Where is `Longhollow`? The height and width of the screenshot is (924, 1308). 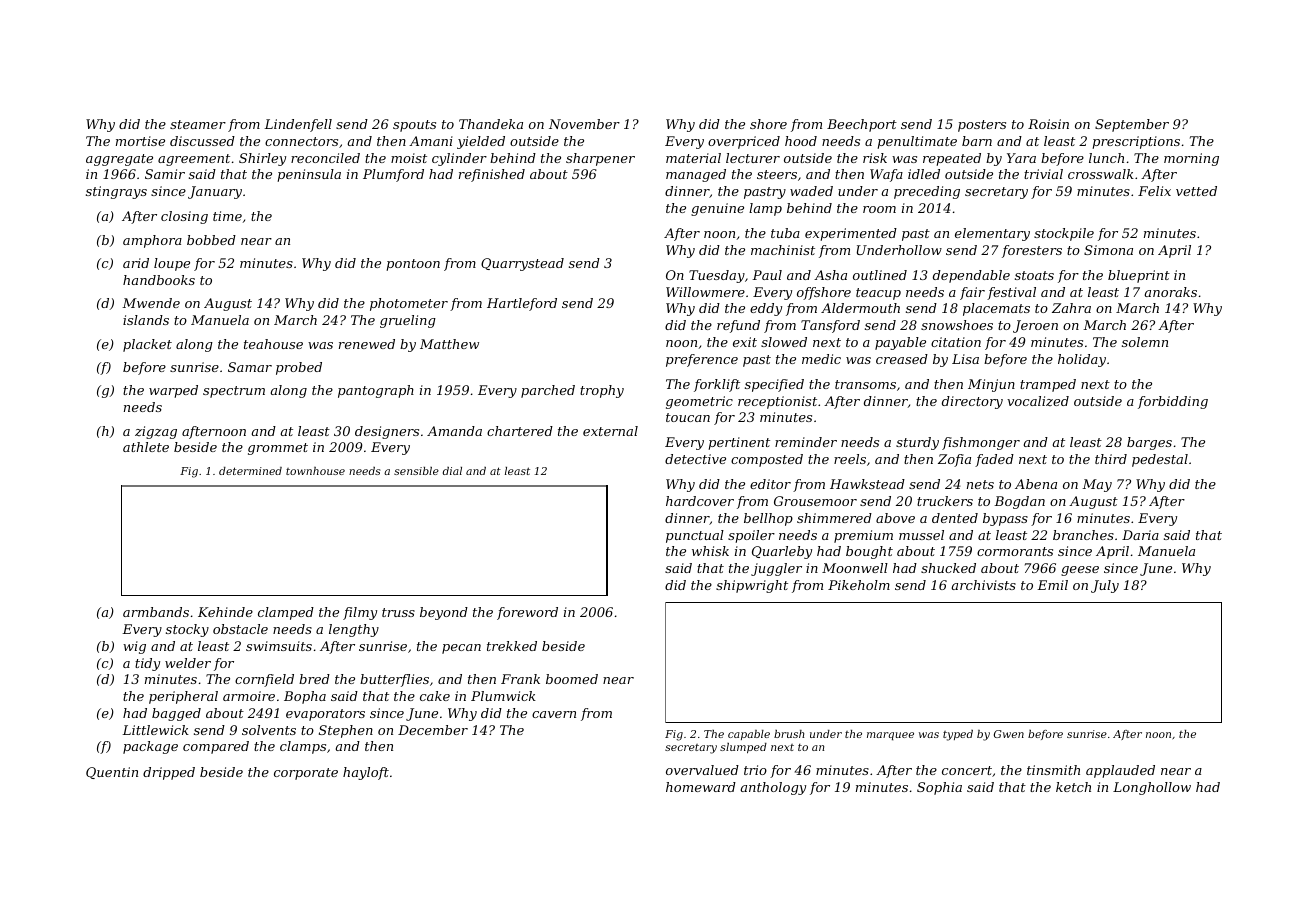 Longhollow is located at coordinates (1152, 788).
